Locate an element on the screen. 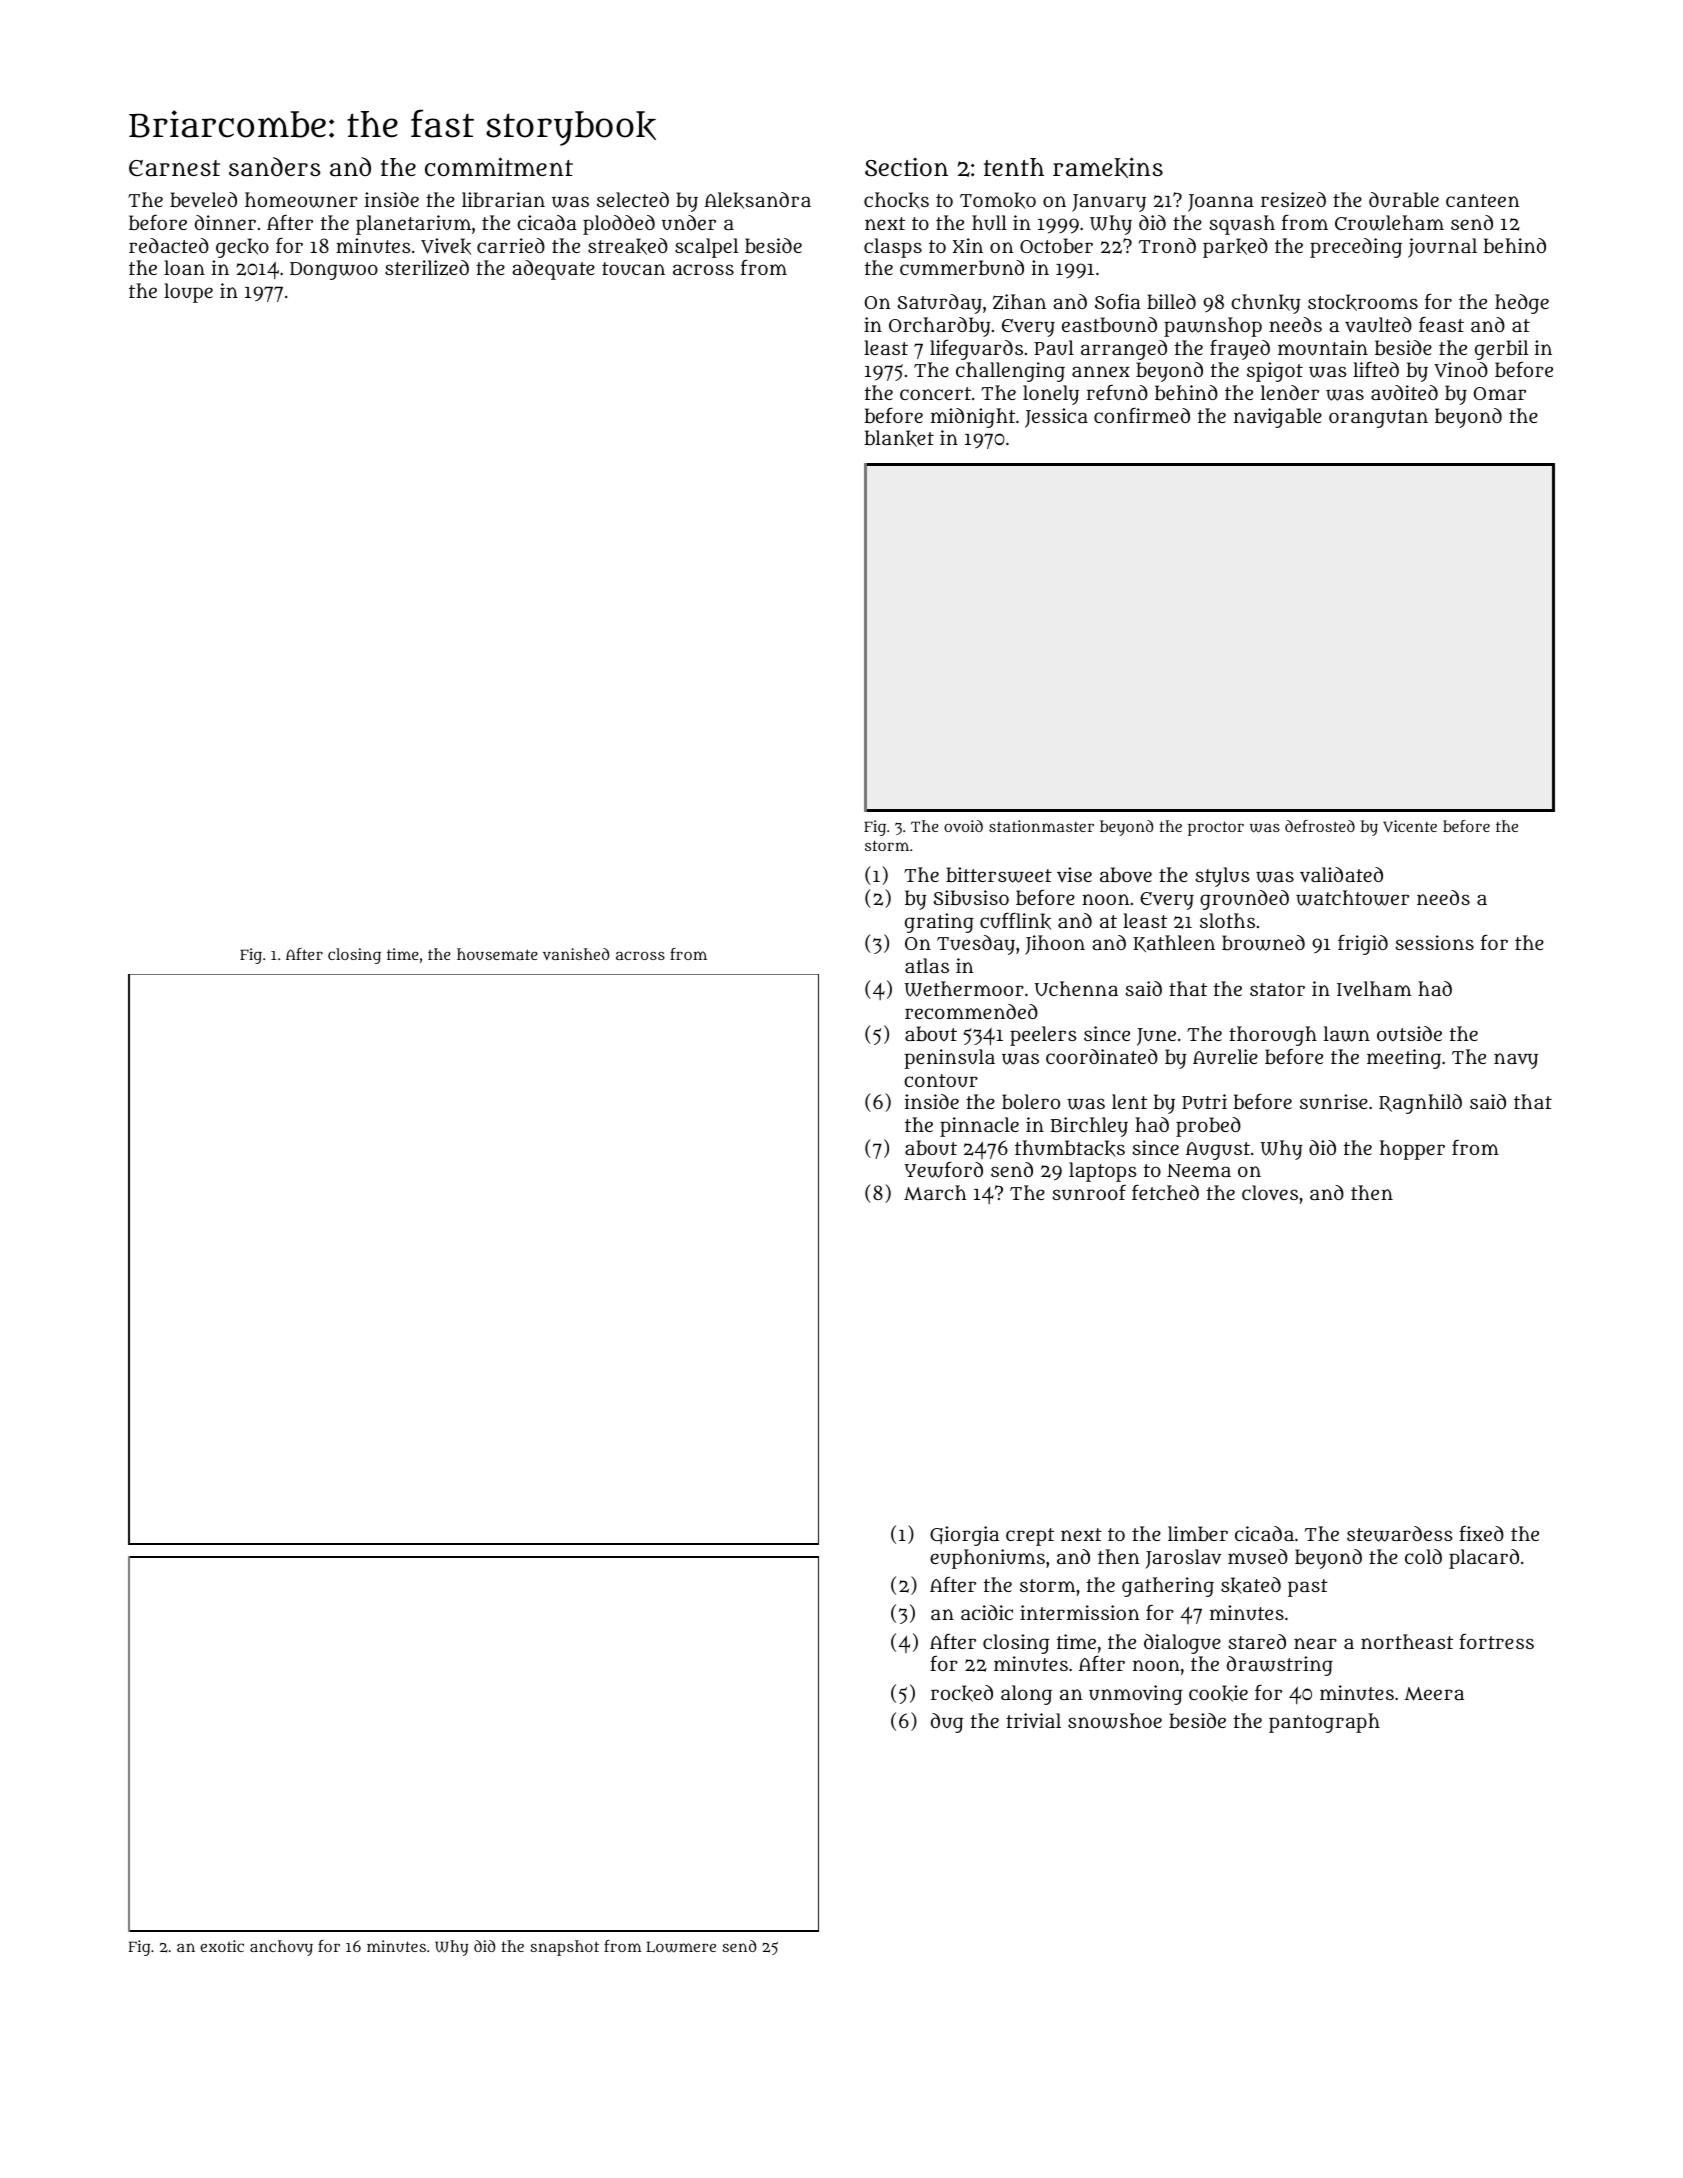  Jihoon is located at coordinates (1055, 945).
